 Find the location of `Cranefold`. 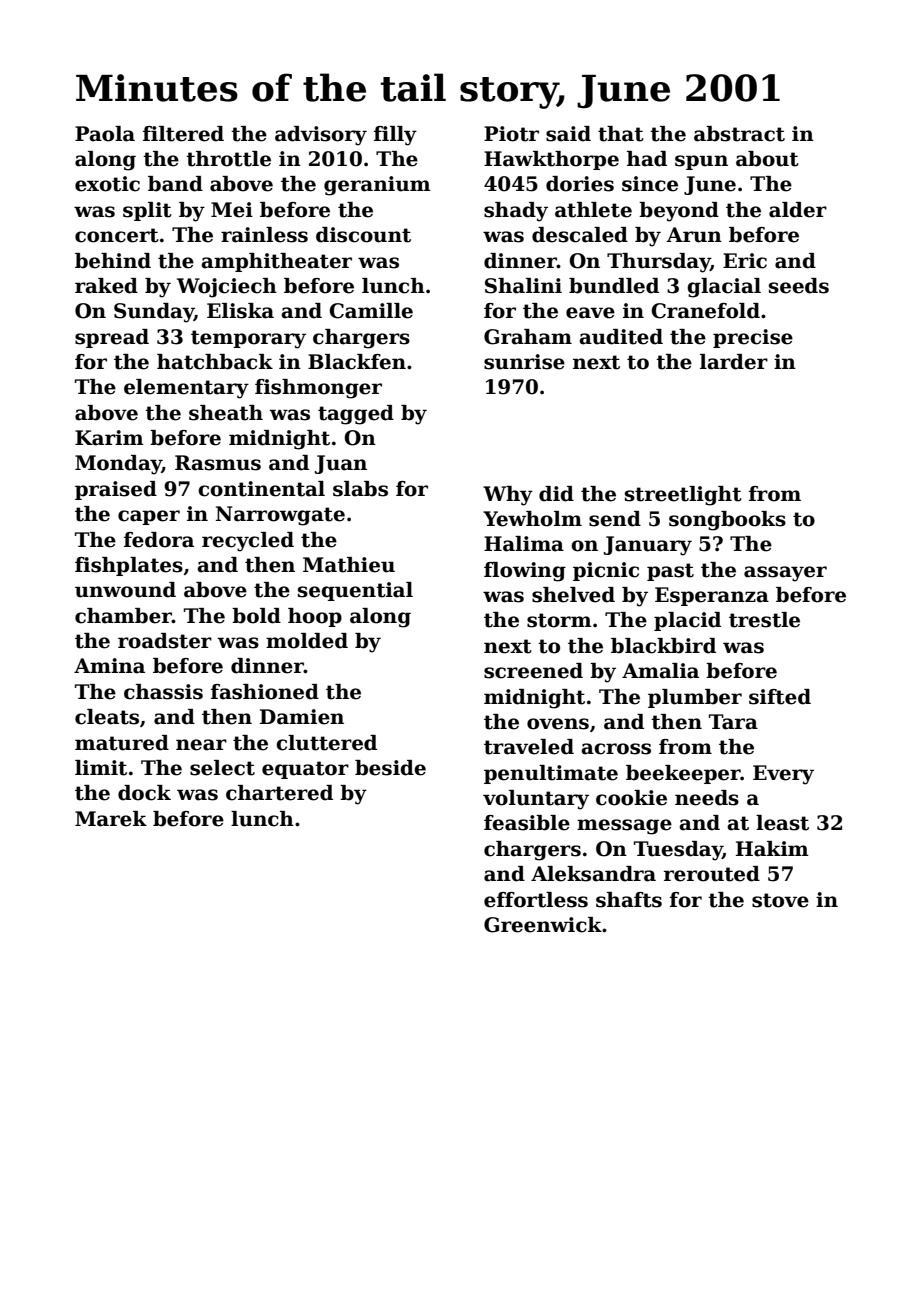

Cranefold is located at coordinates (705, 311).
